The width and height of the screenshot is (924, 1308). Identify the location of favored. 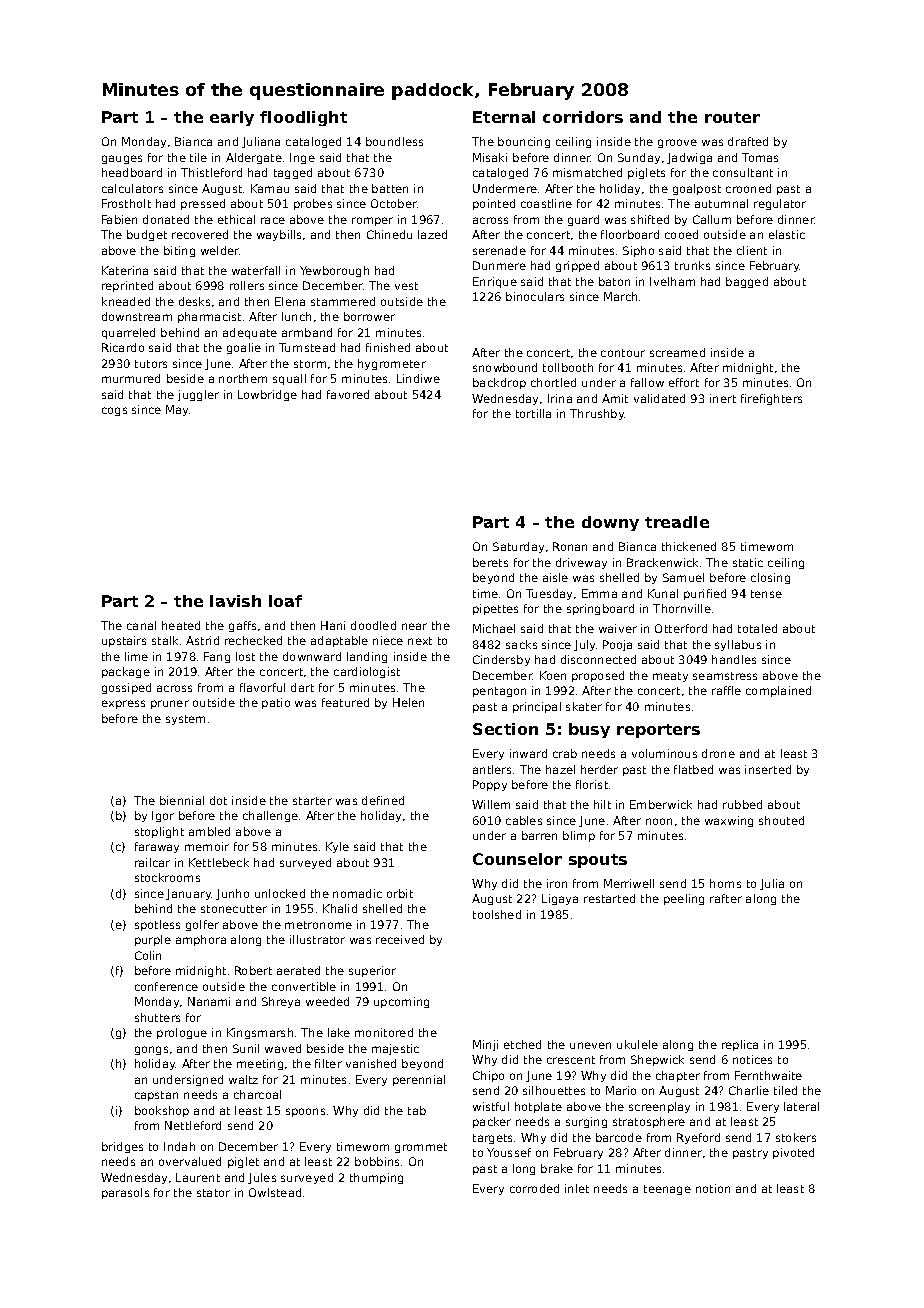
(348, 394).
